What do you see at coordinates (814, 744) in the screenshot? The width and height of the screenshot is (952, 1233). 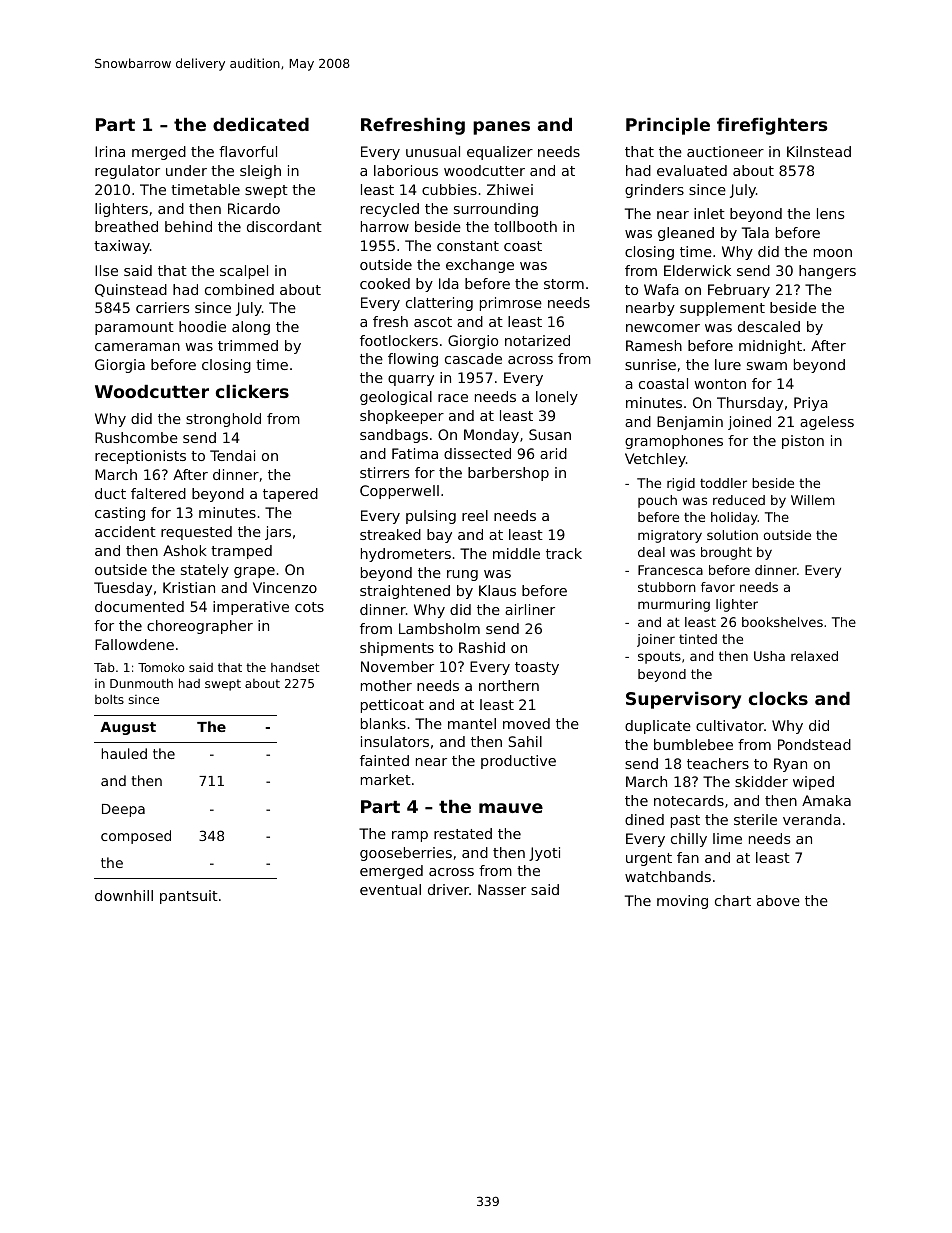 I see `Pondstead` at bounding box center [814, 744].
